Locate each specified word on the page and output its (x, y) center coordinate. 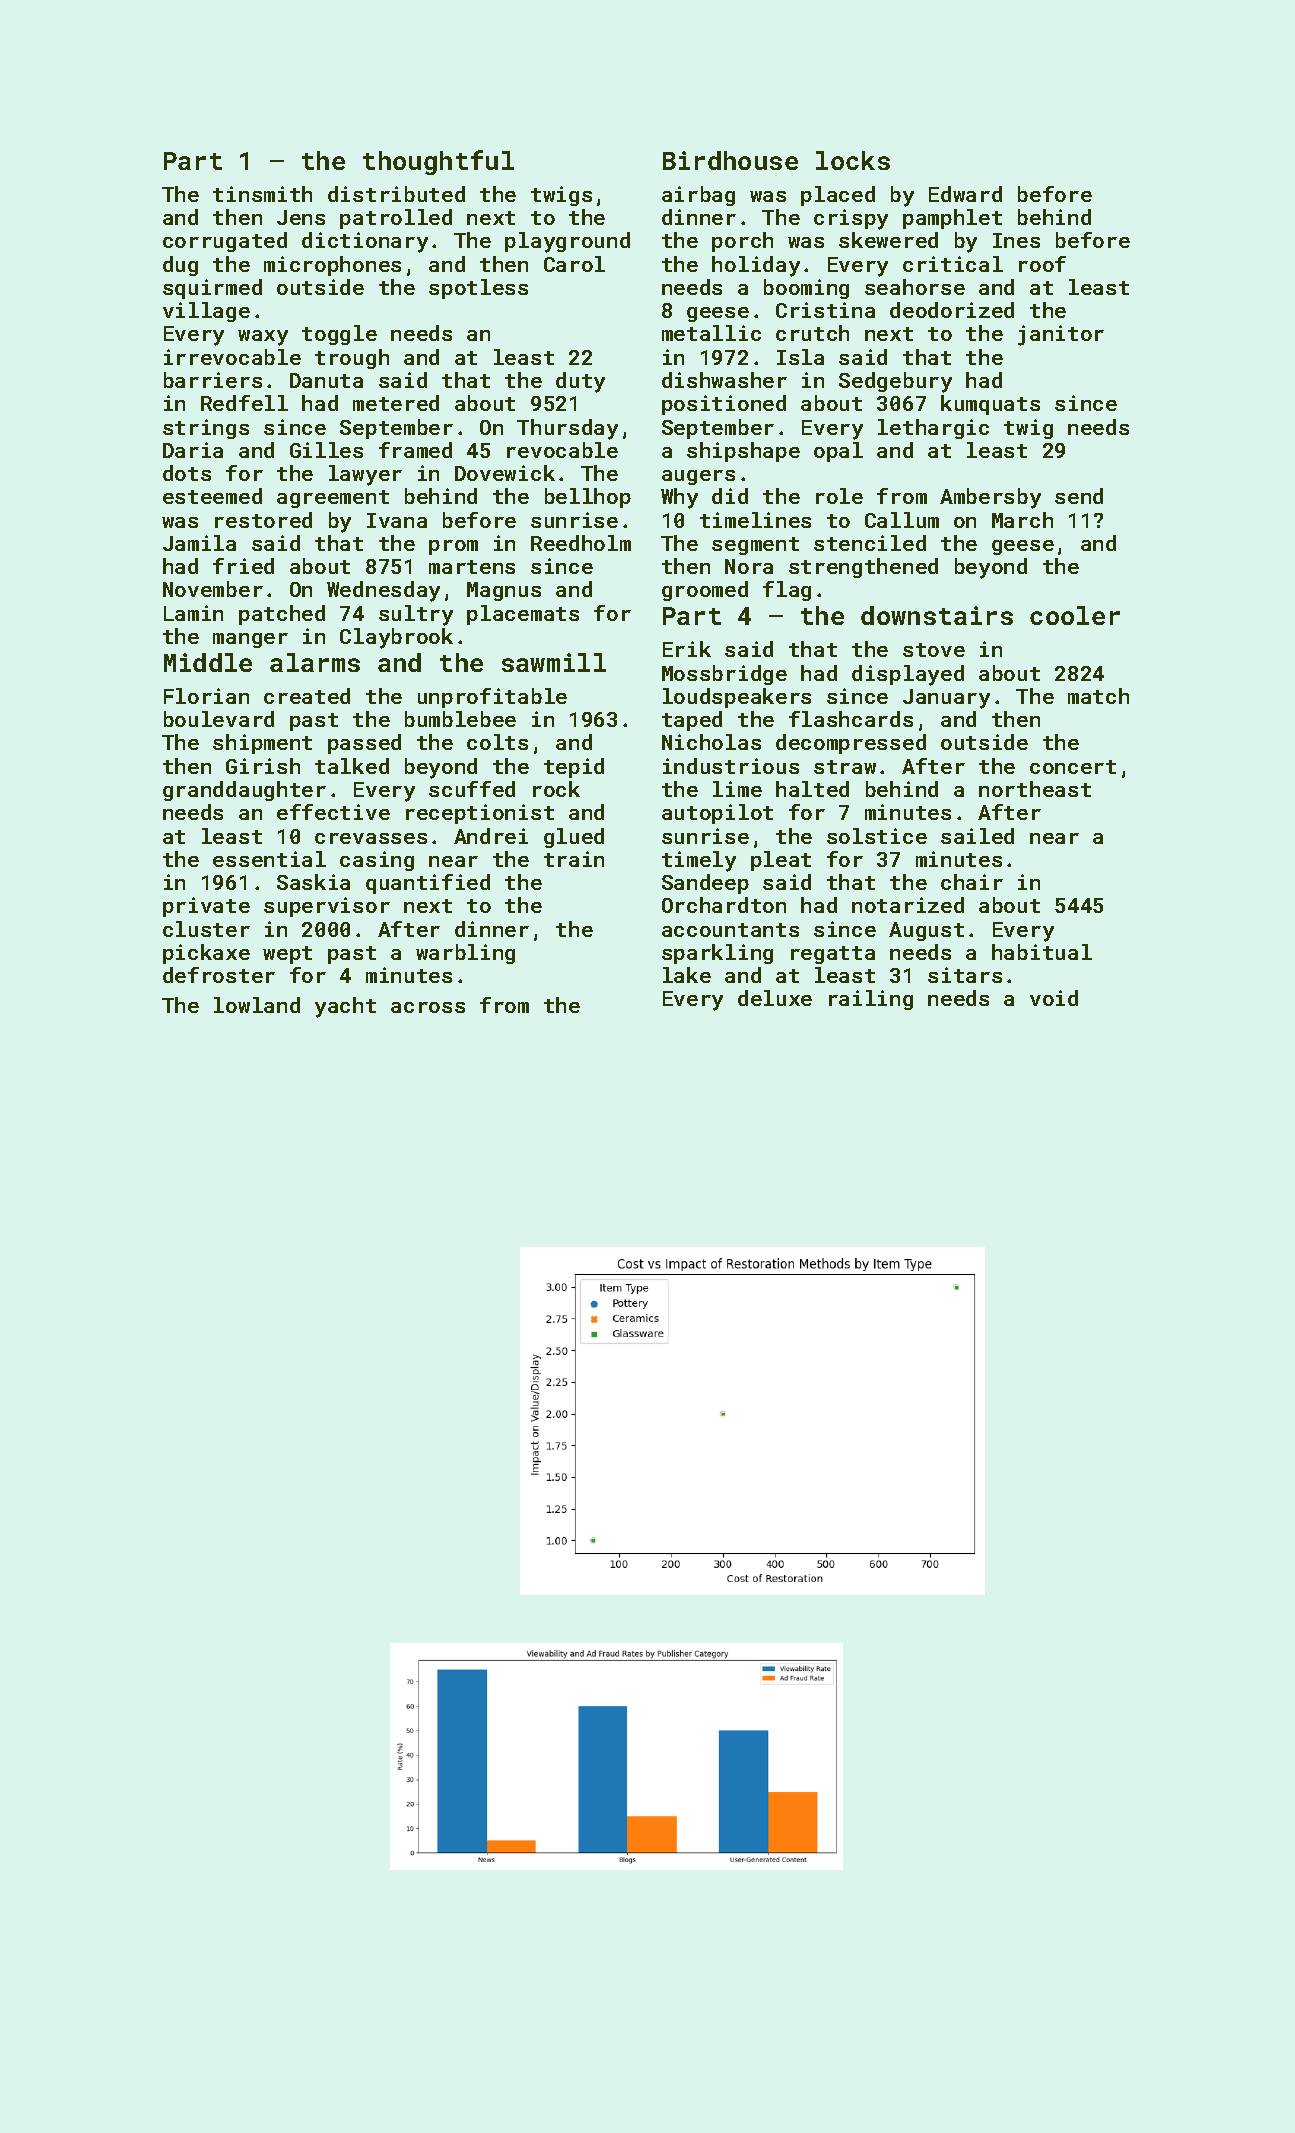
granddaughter (244, 791)
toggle (339, 335)
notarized (908, 905)
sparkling (717, 954)
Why (679, 498)
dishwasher (724, 380)
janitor (1061, 335)
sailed (977, 836)
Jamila (199, 543)
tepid (574, 768)
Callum (902, 520)
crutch (812, 333)
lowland (257, 1005)
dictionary (365, 242)
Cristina (825, 310)
